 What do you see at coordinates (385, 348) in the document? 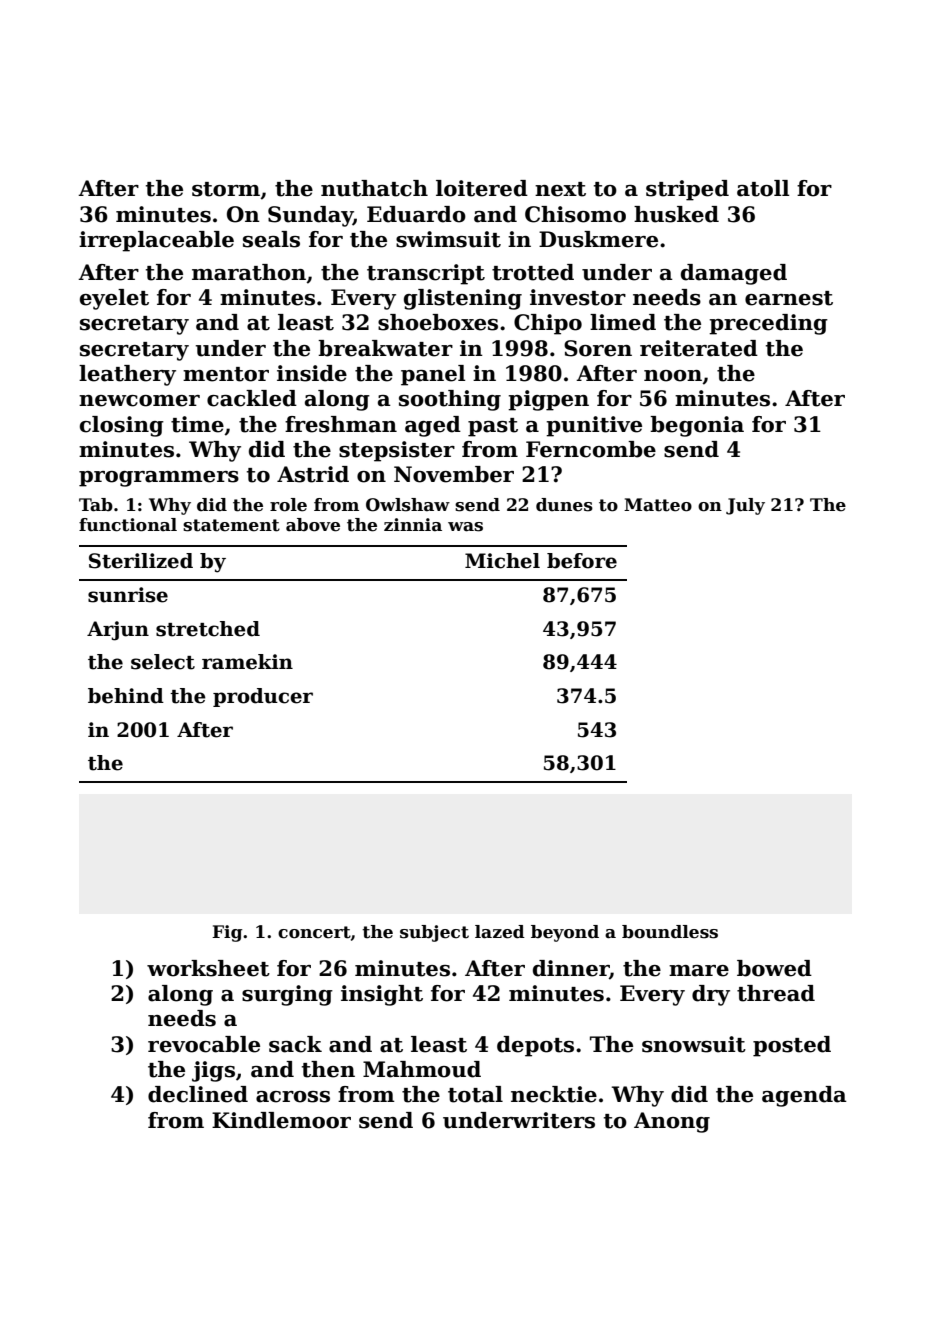
I see `breakwater` at bounding box center [385, 348].
